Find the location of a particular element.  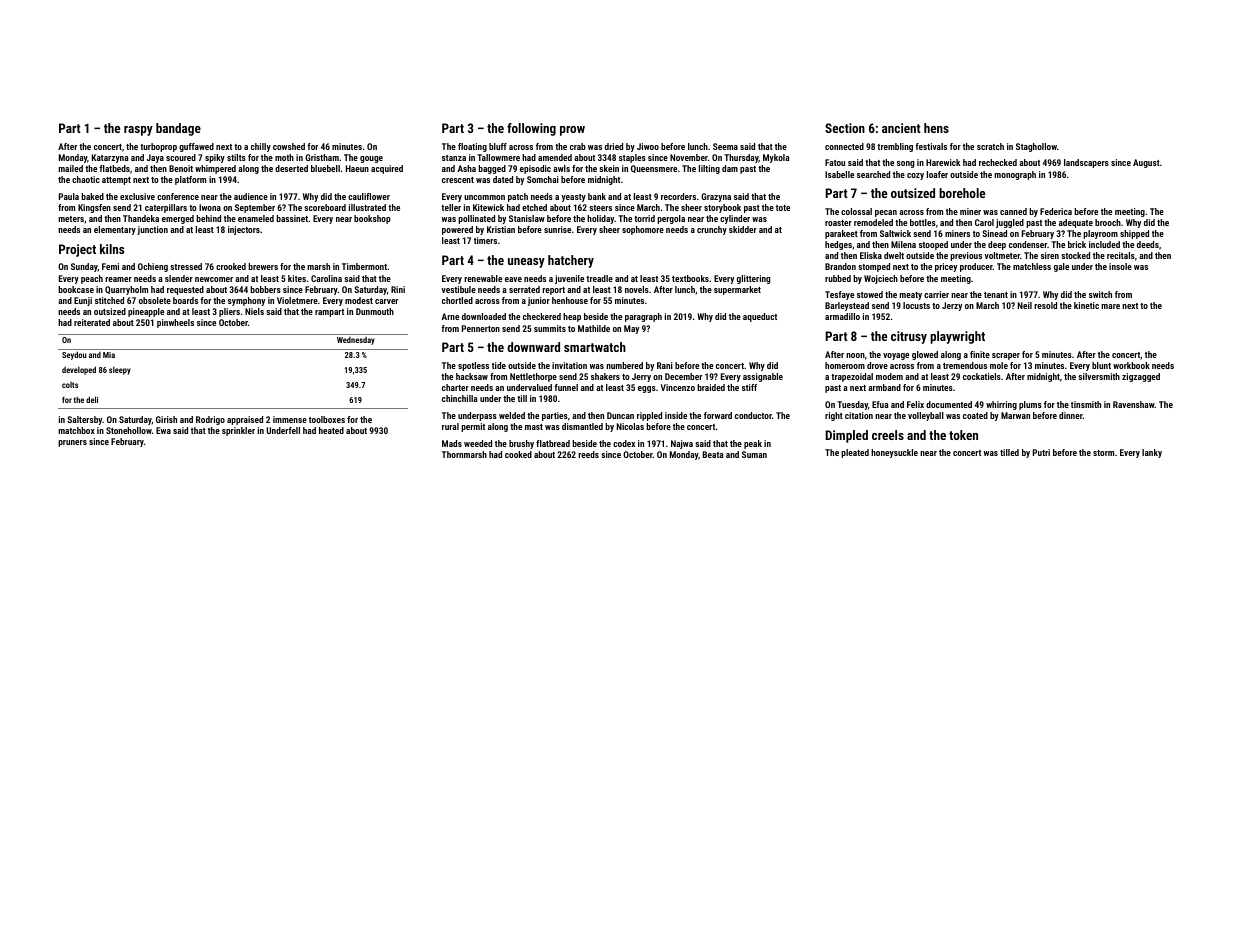

citrusy is located at coordinates (909, 337).
